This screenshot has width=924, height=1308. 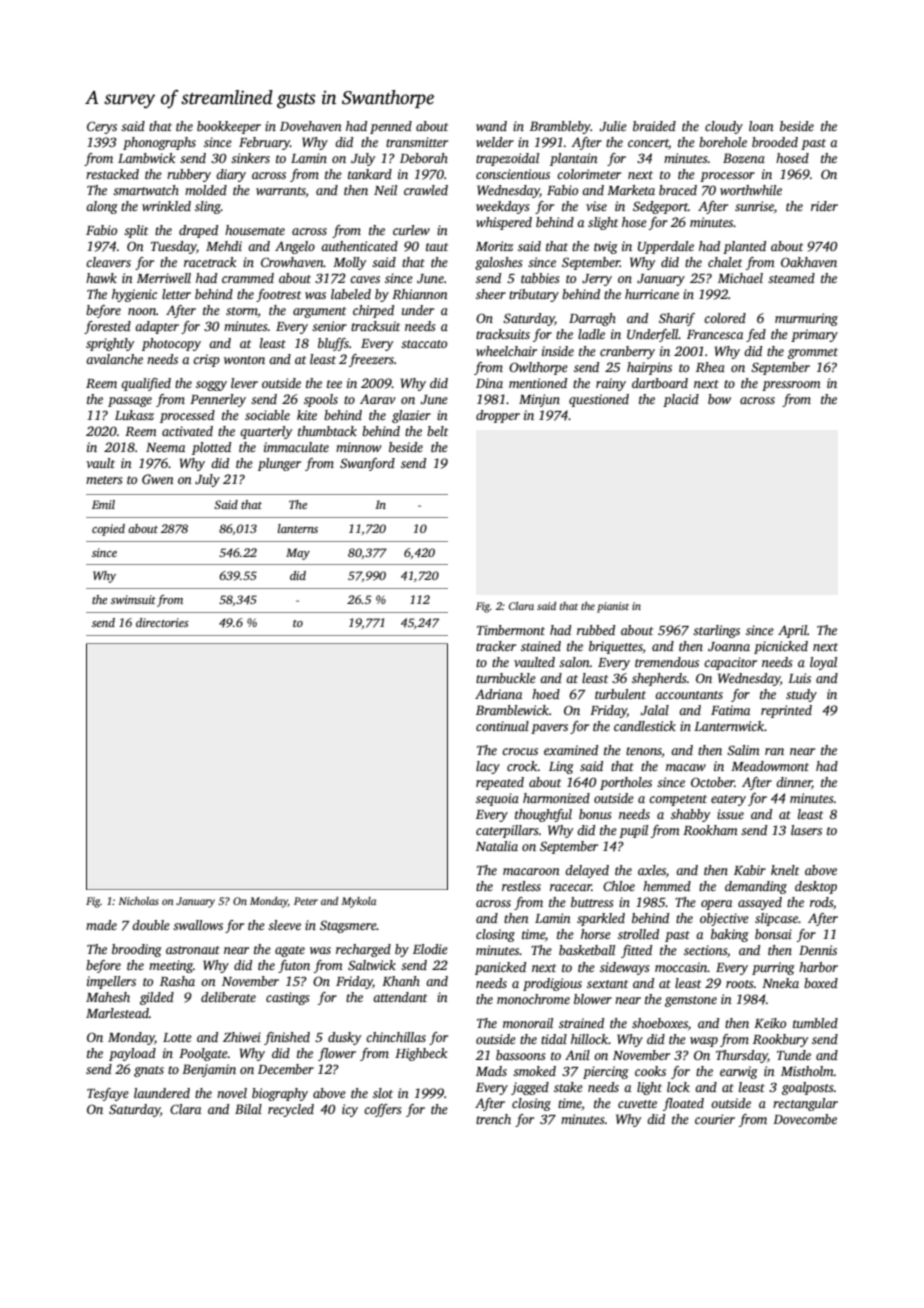 What do you see at coordinates (489, 383) in the screenshot?
I see `Dina` at bounding box center [489, 383].
